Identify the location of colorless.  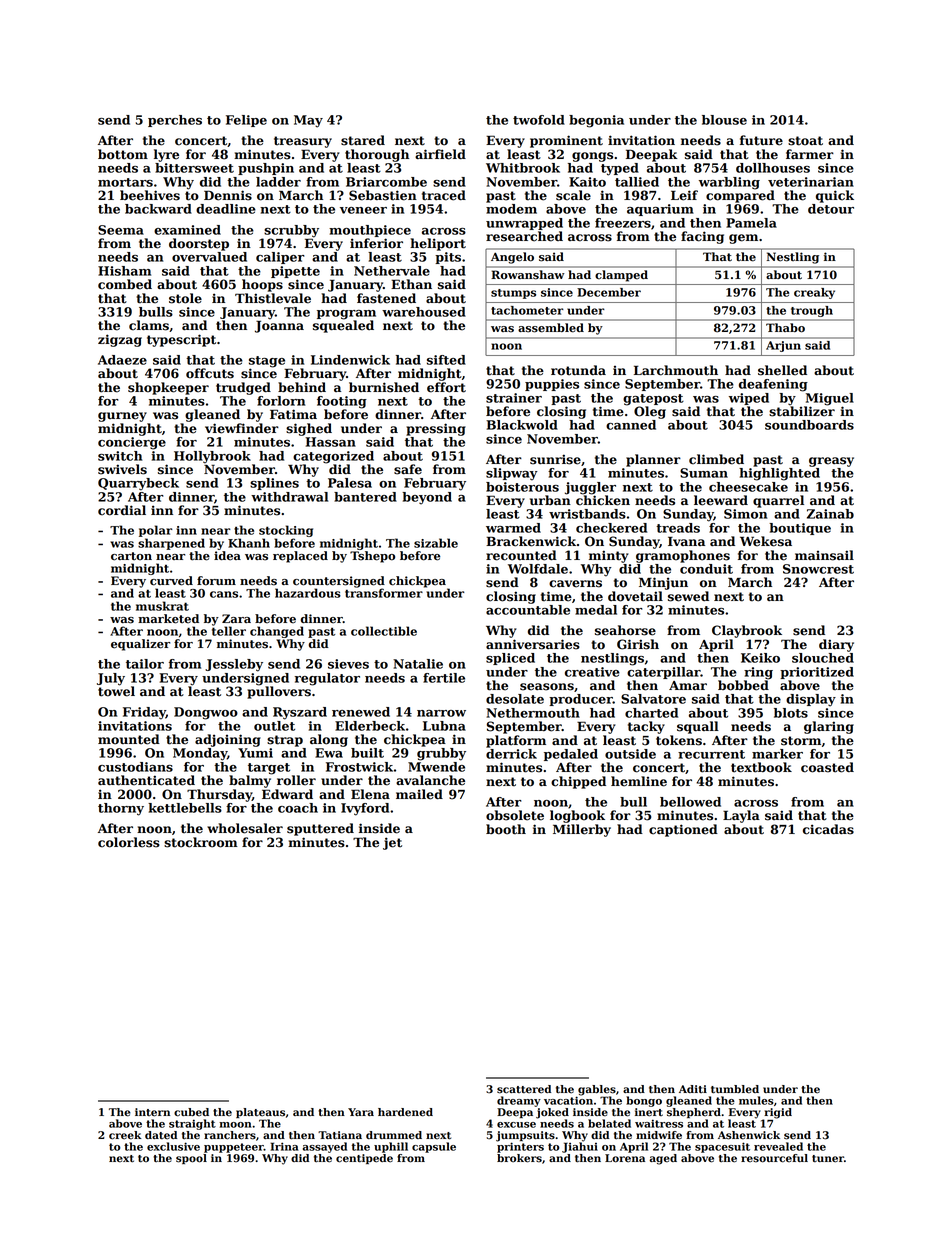
(129, 842).
